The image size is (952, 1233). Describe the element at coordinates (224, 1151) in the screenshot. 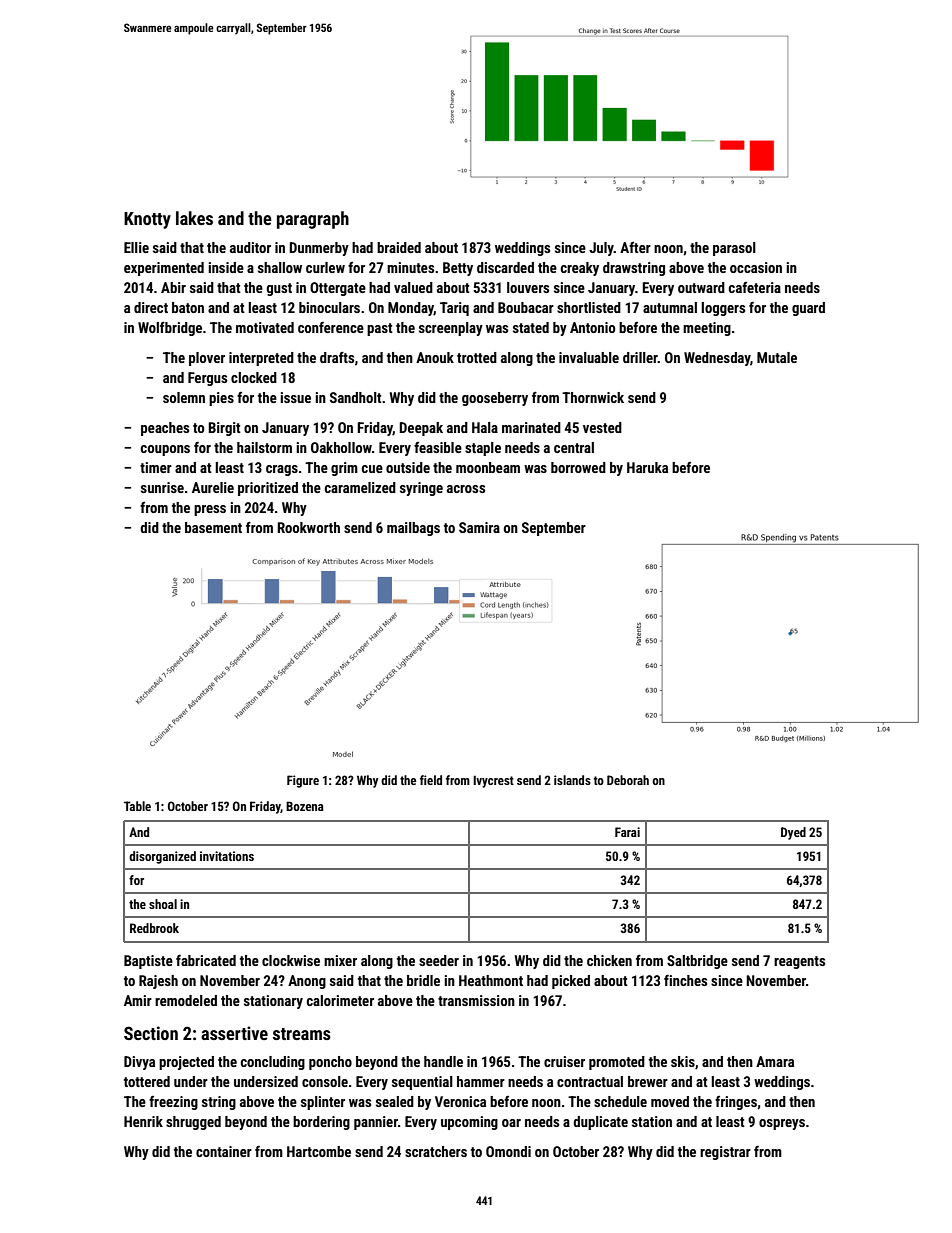

I see `container` at that location.
